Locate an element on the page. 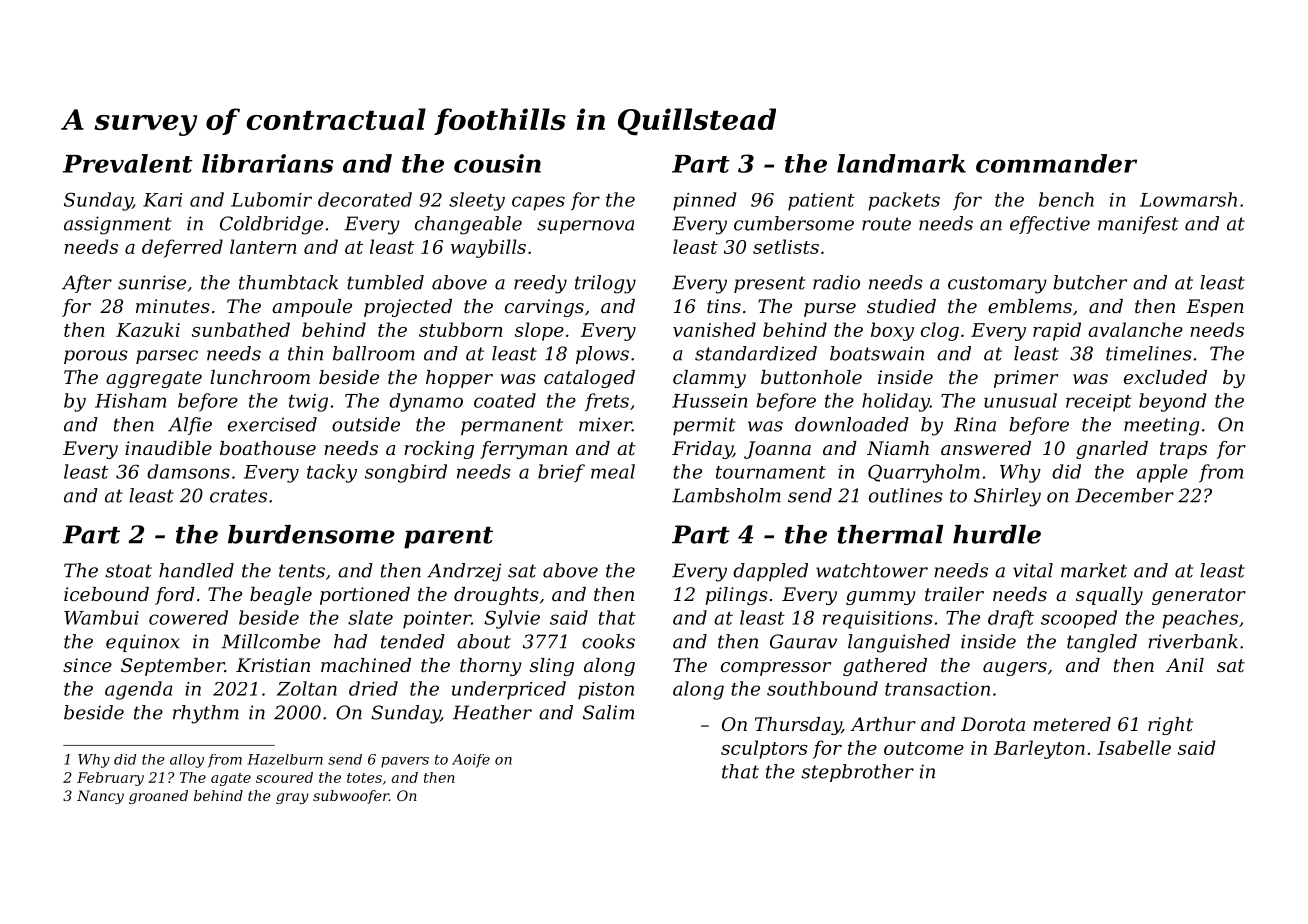  brief is located at coordinates (561, 473).
